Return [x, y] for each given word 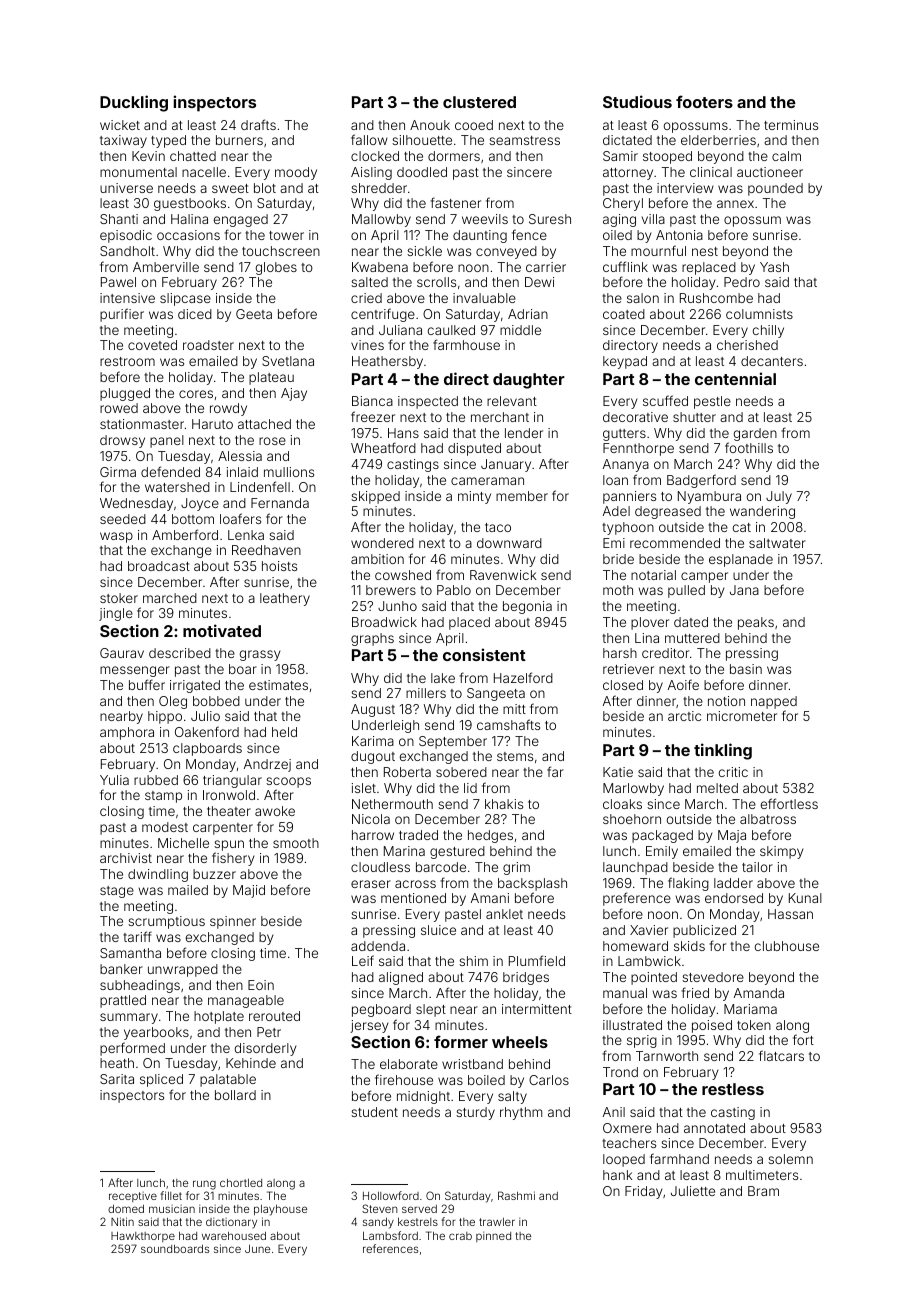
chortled [241, 1183]
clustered [479, 102]
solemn [790, 1159]
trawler [497, 1222]
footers [704, 101]
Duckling [134, 103]
